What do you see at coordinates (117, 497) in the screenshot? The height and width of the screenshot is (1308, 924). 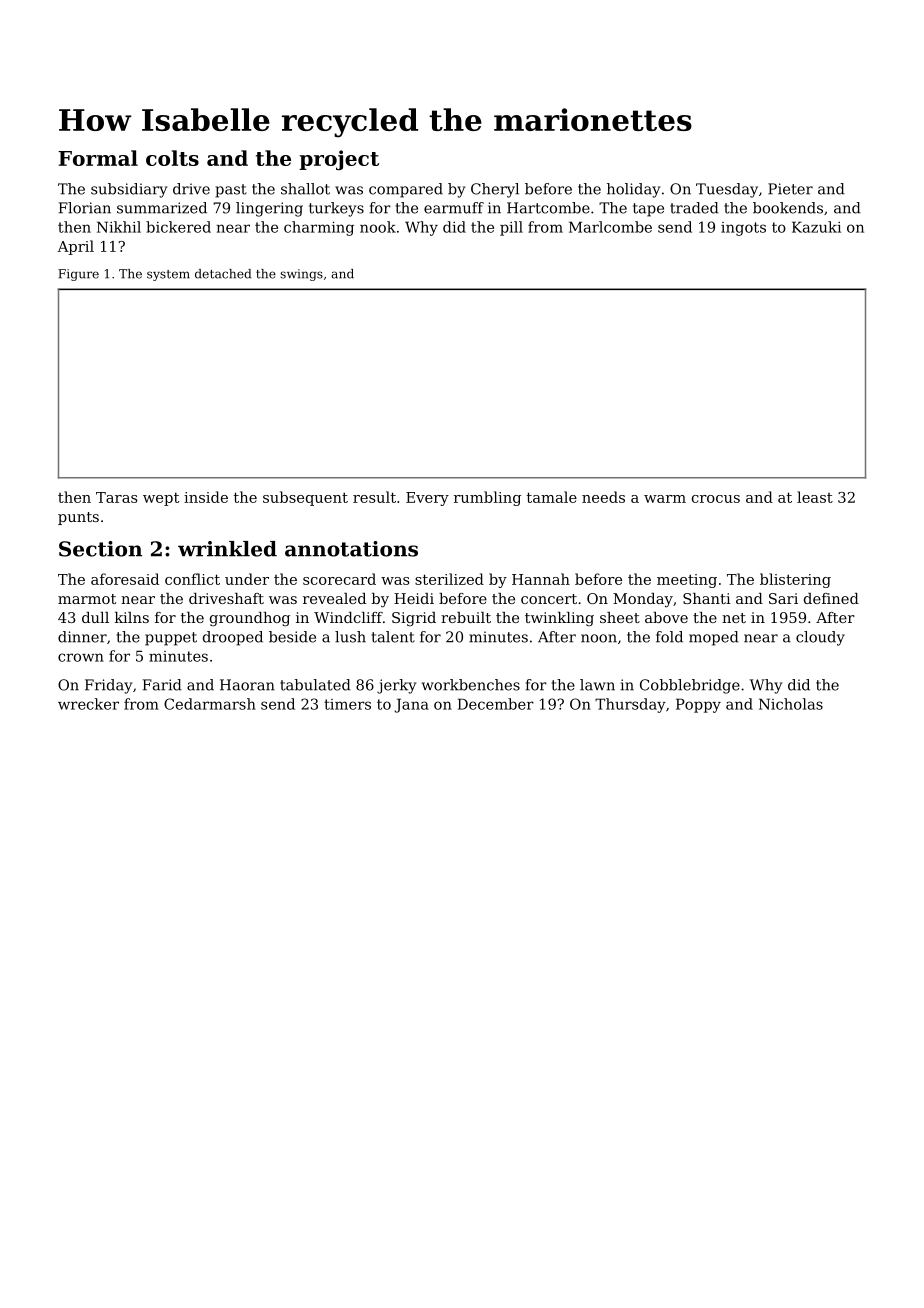 I see `Taras` at bounding box center [117, 497].
